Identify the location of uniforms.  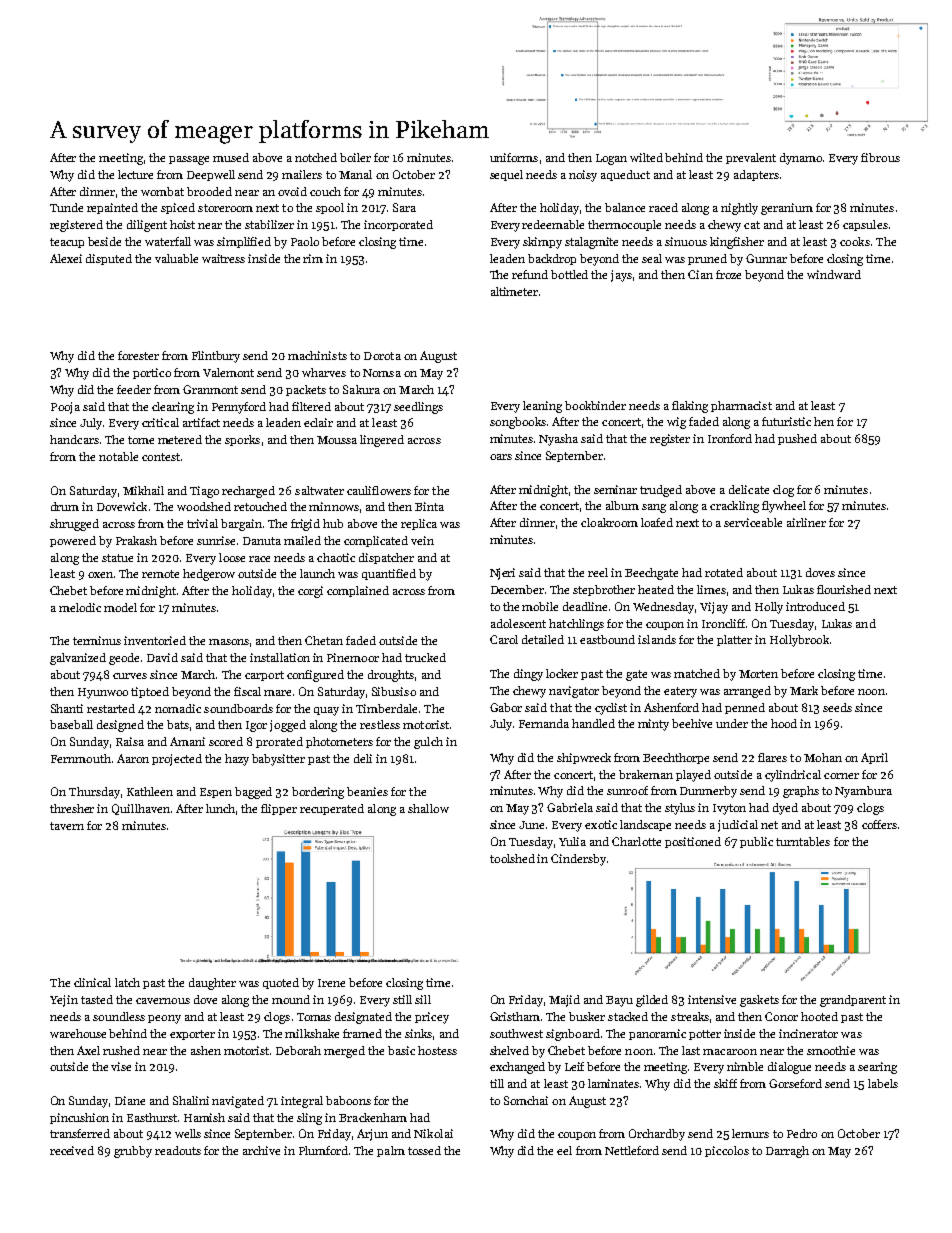
(514, 157).
